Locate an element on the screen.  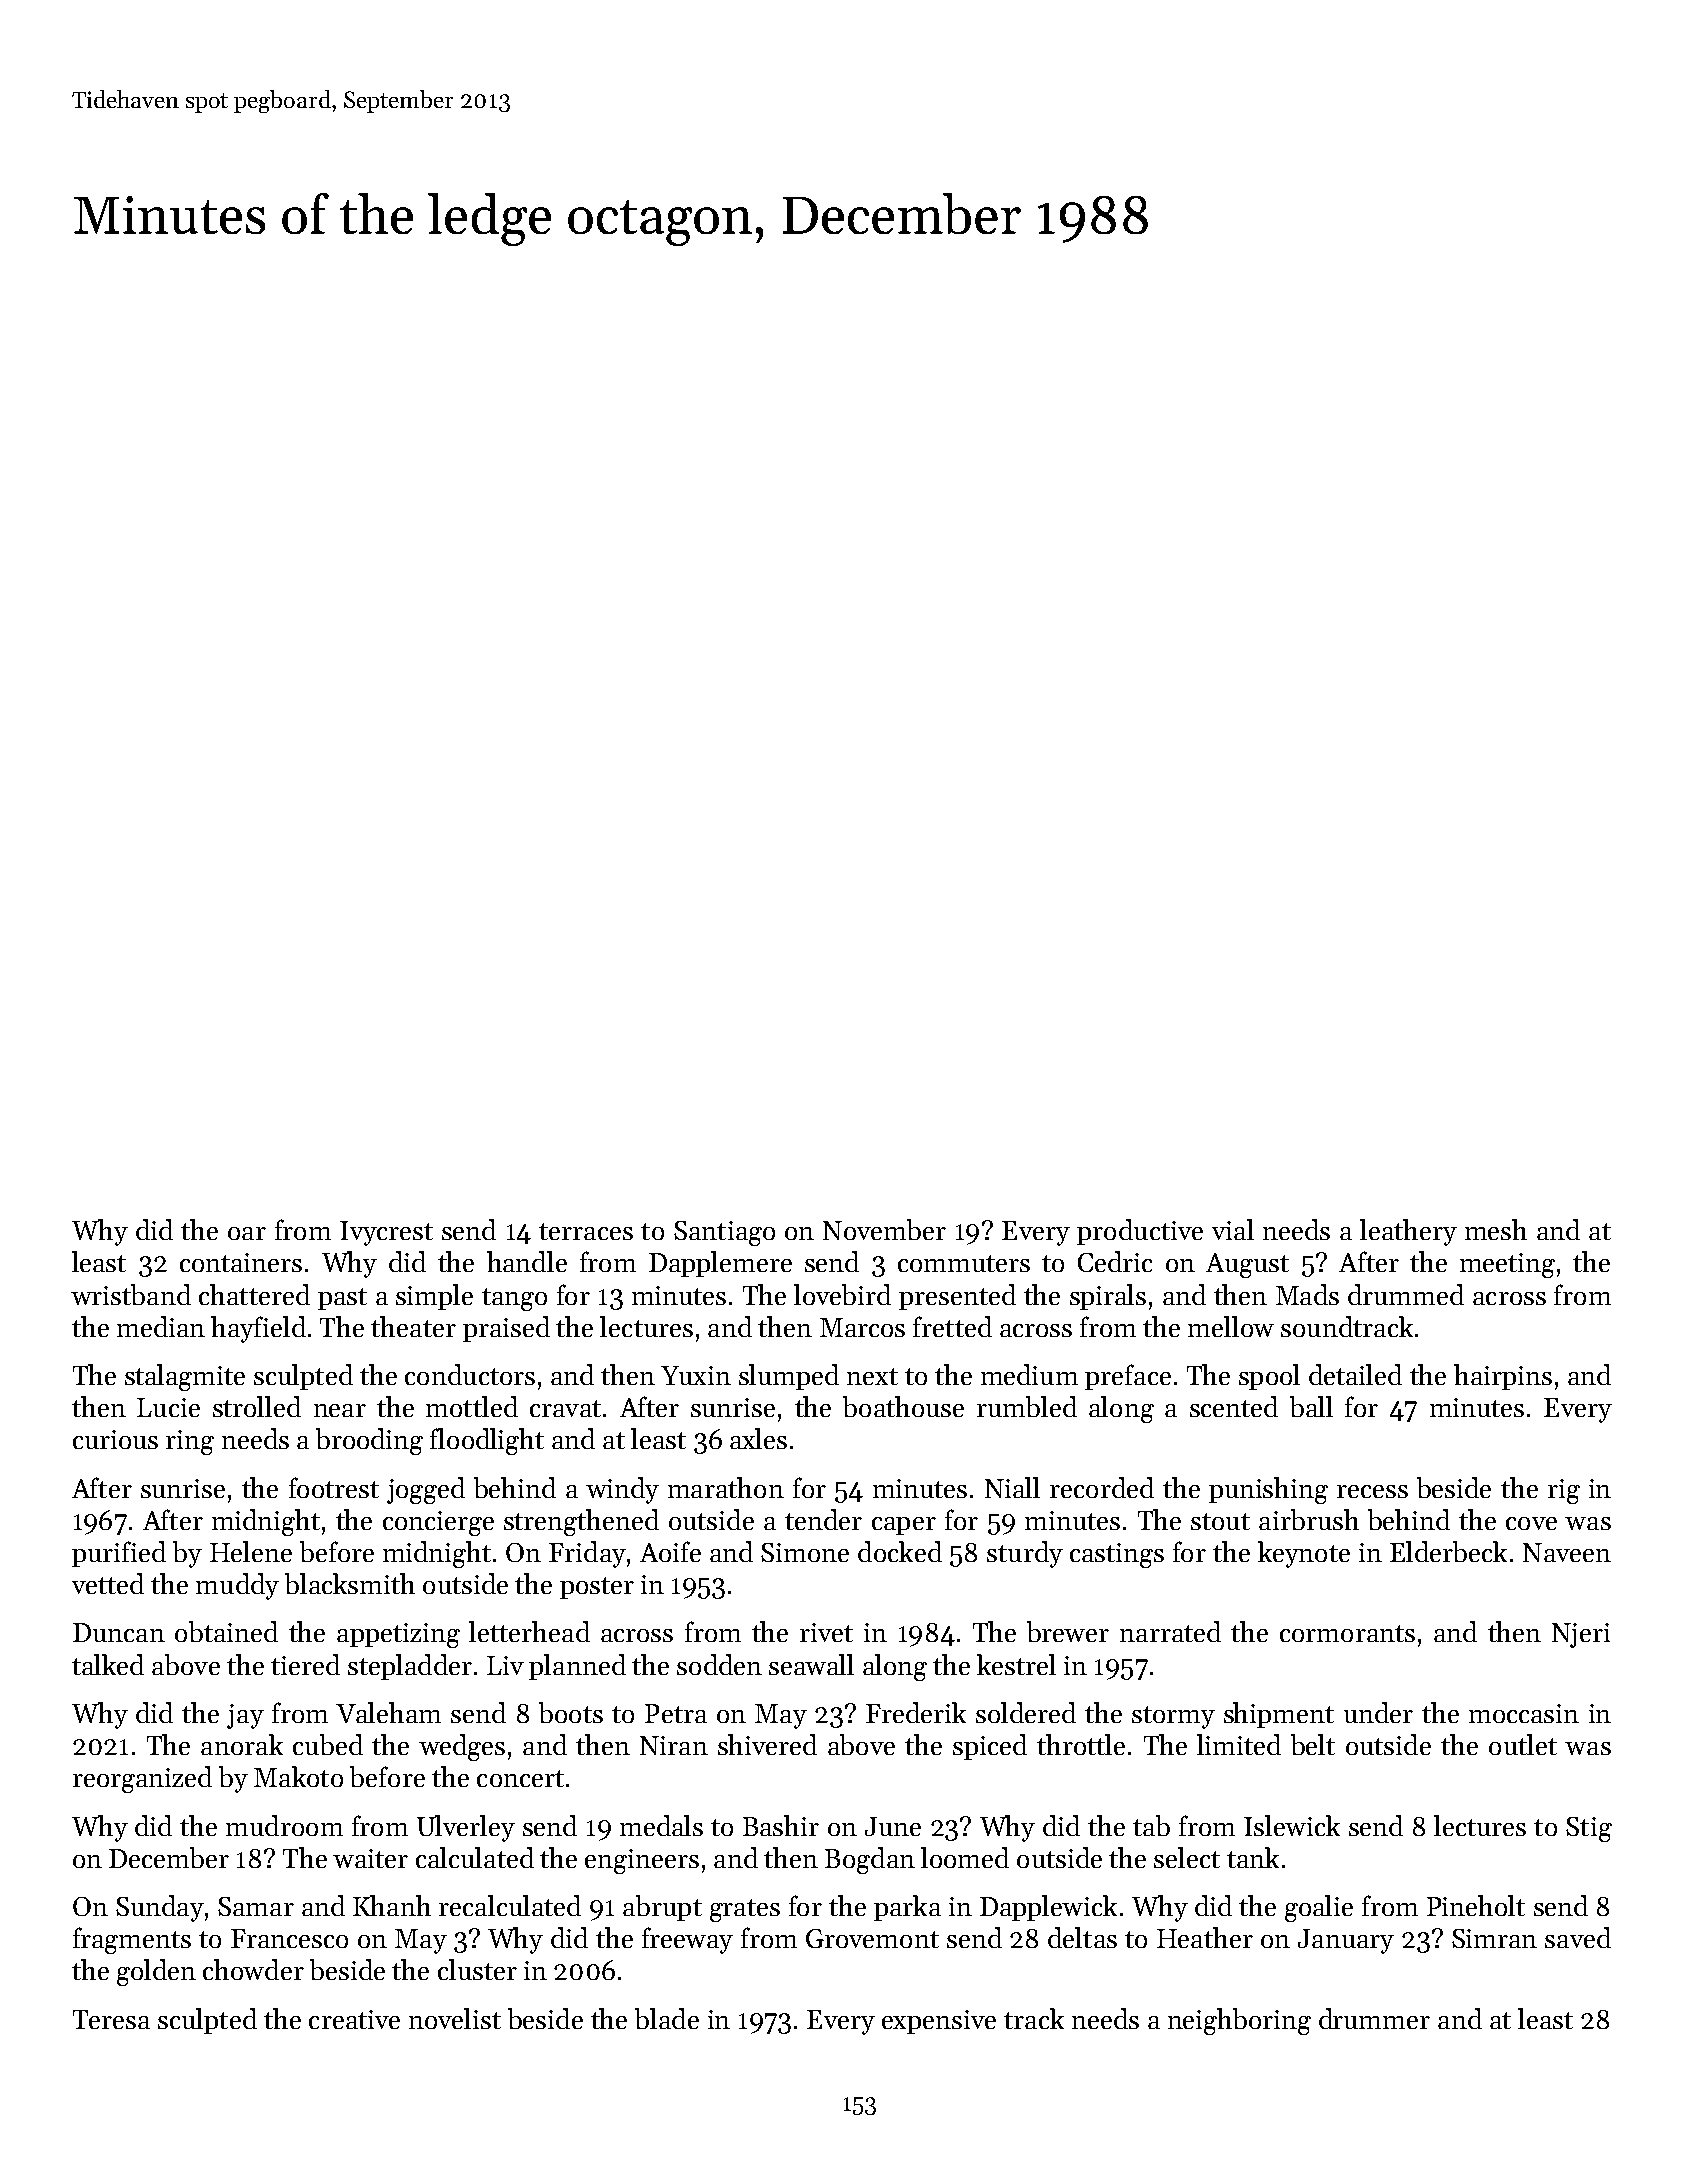
planned is located at coordinates (577, 1667).
